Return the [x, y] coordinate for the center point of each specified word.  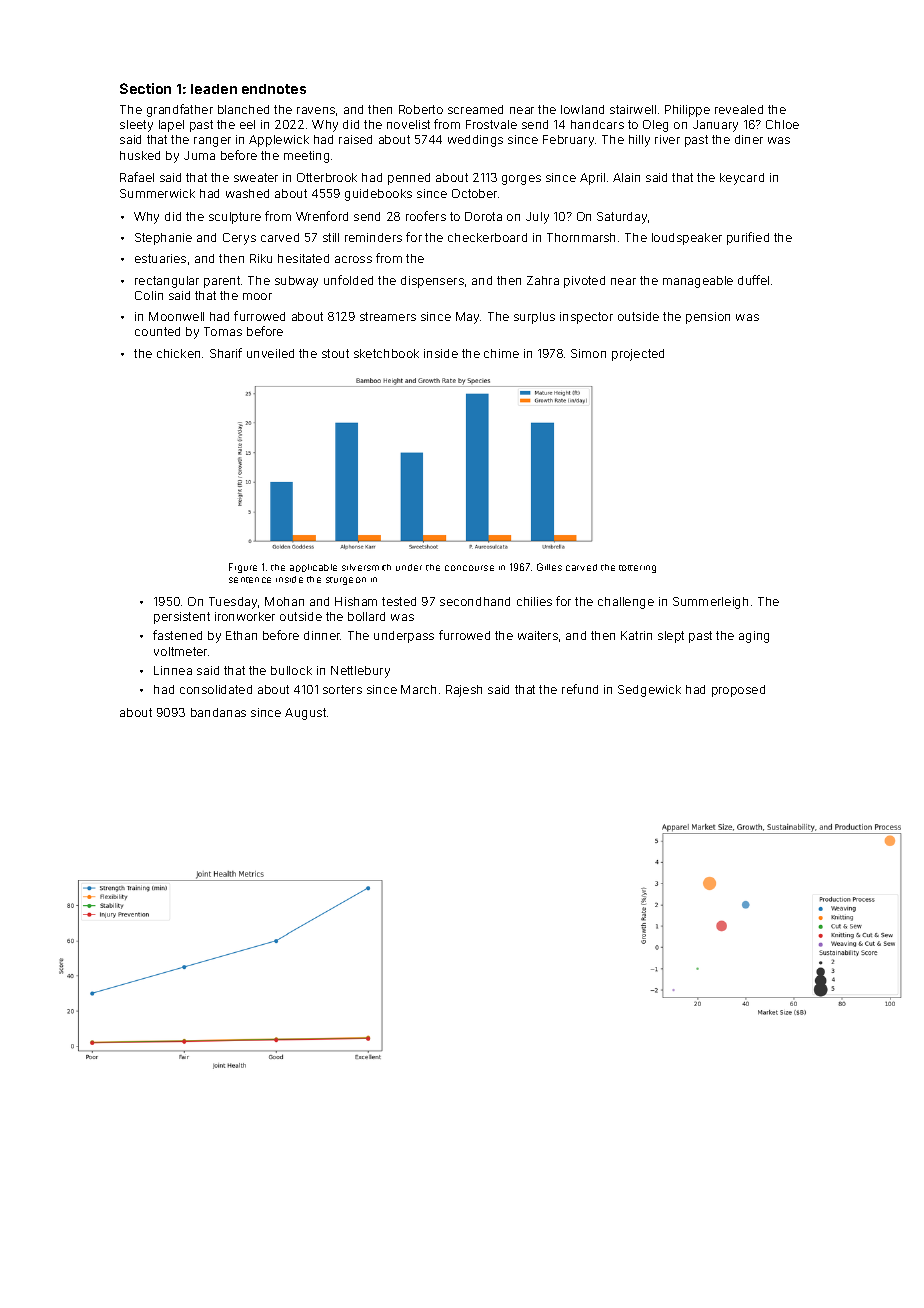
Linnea [173, 670]
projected [638, 355]
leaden [214, 89]
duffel [753, 280]
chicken [178, 353]
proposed [738, 691]
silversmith [366, 567]
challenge [626, 603]
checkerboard [487, 237]
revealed [739, 109]
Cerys [239, 239]
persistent [182, 618]
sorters [342, 689]
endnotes [274, 89]
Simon [588, 353]
